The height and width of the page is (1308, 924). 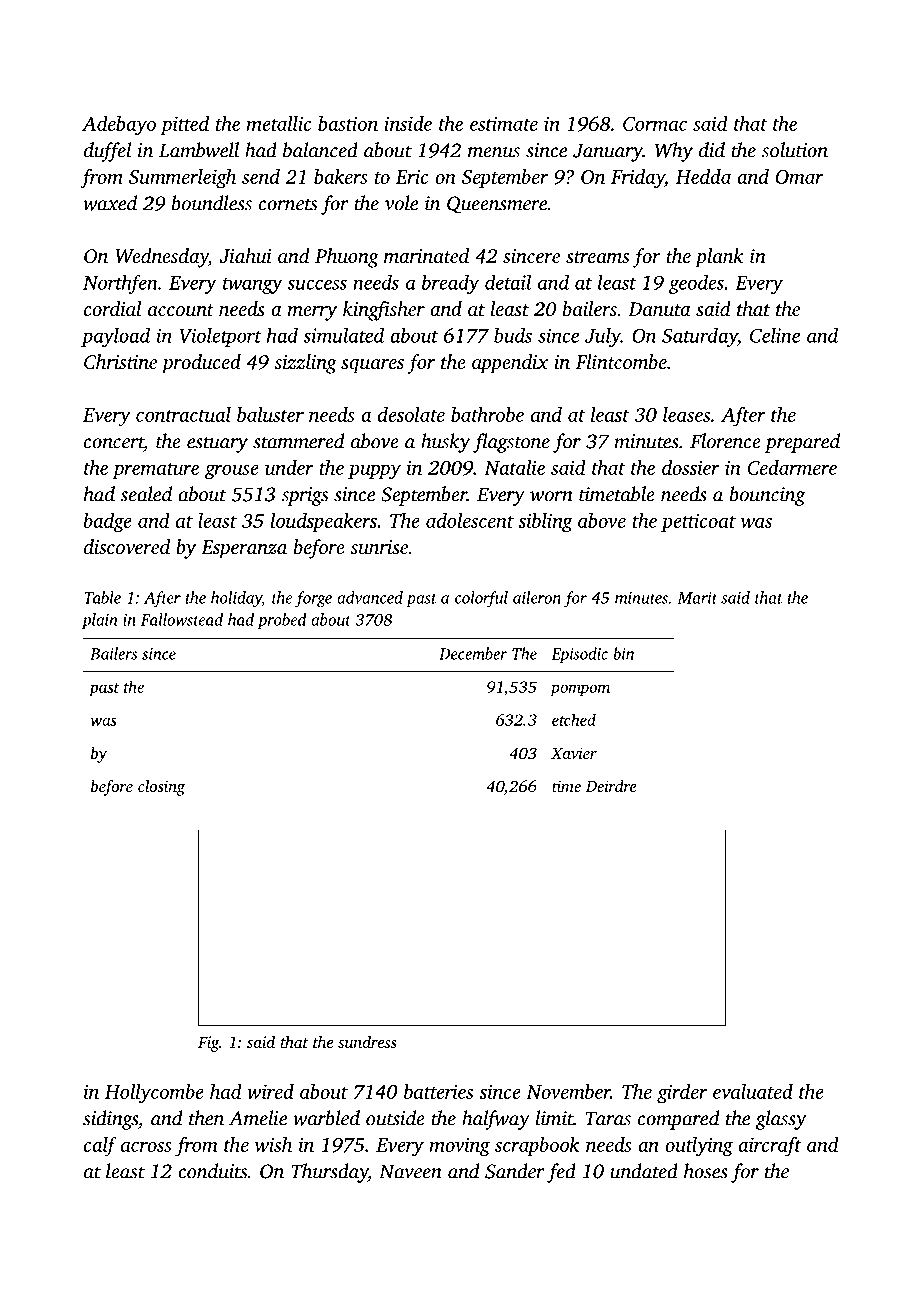 What do you see at coordinates (470, 520) in the page?
I see `adolescent` at bounding box center [470, 520].
